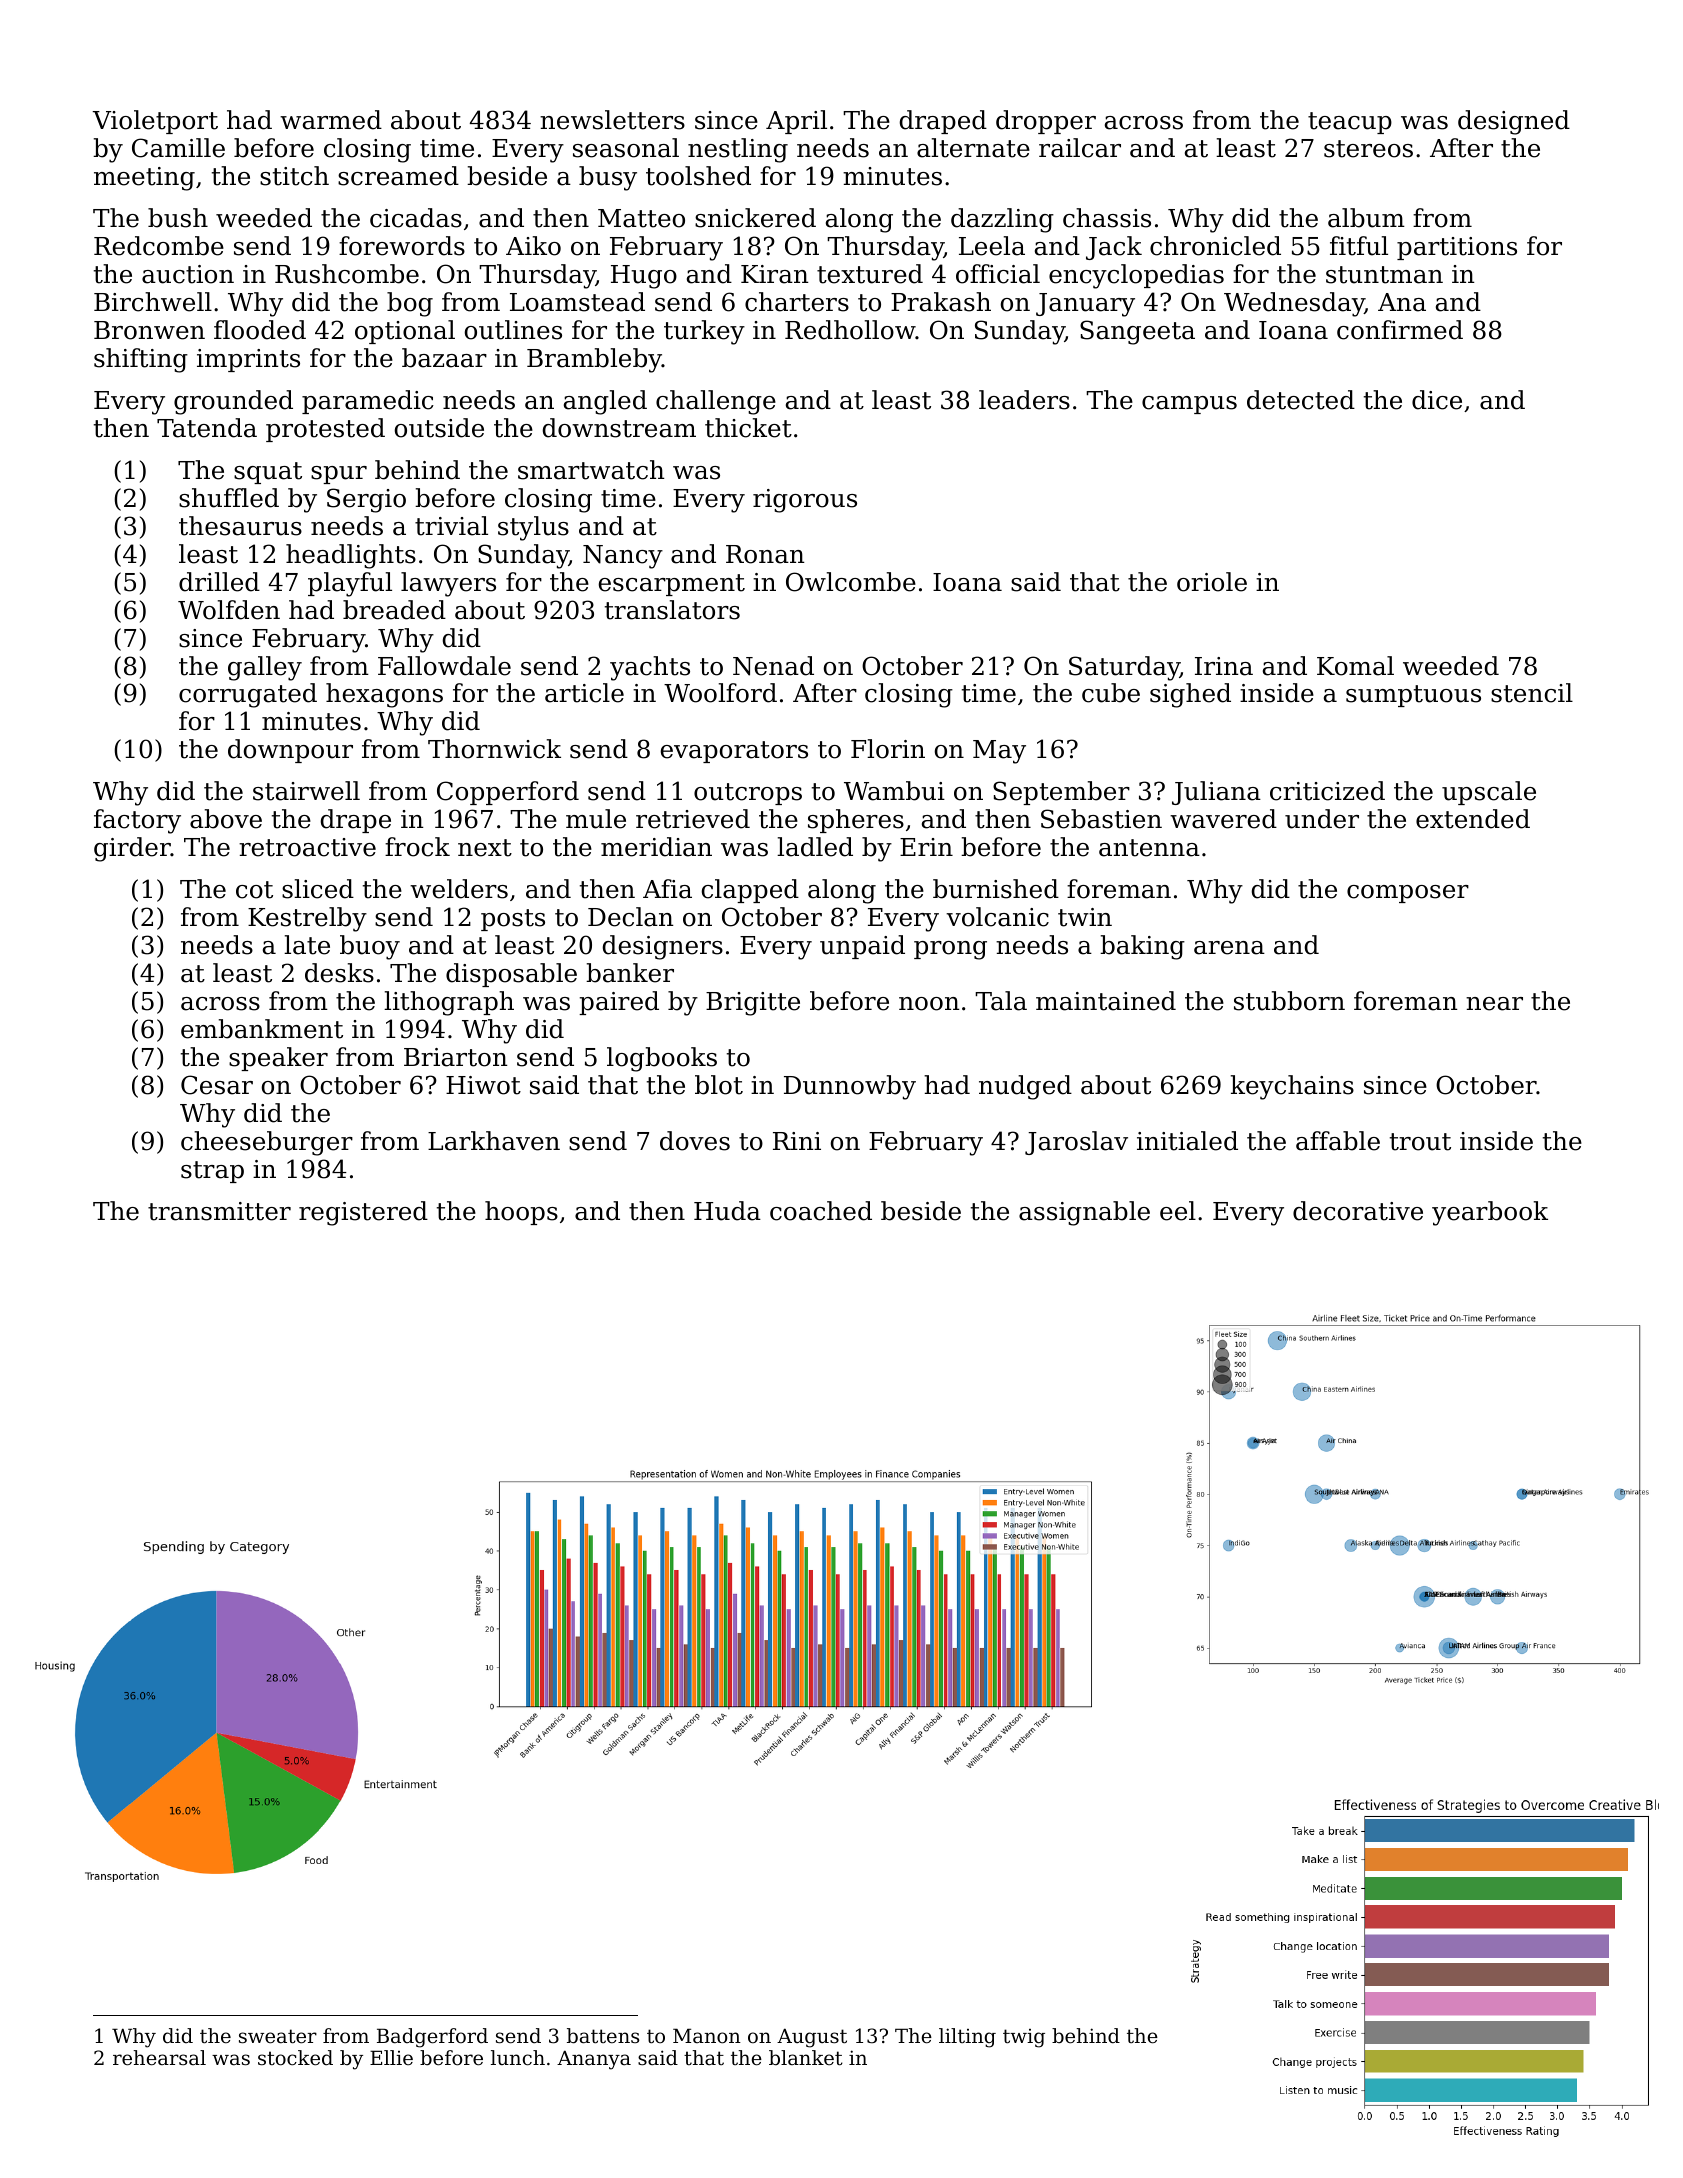 Image resolution: width=1683 pixels, height=2178 pixels. Describe the element at coordinates (278, 2036) in the document. I see `sweater` at that location.
